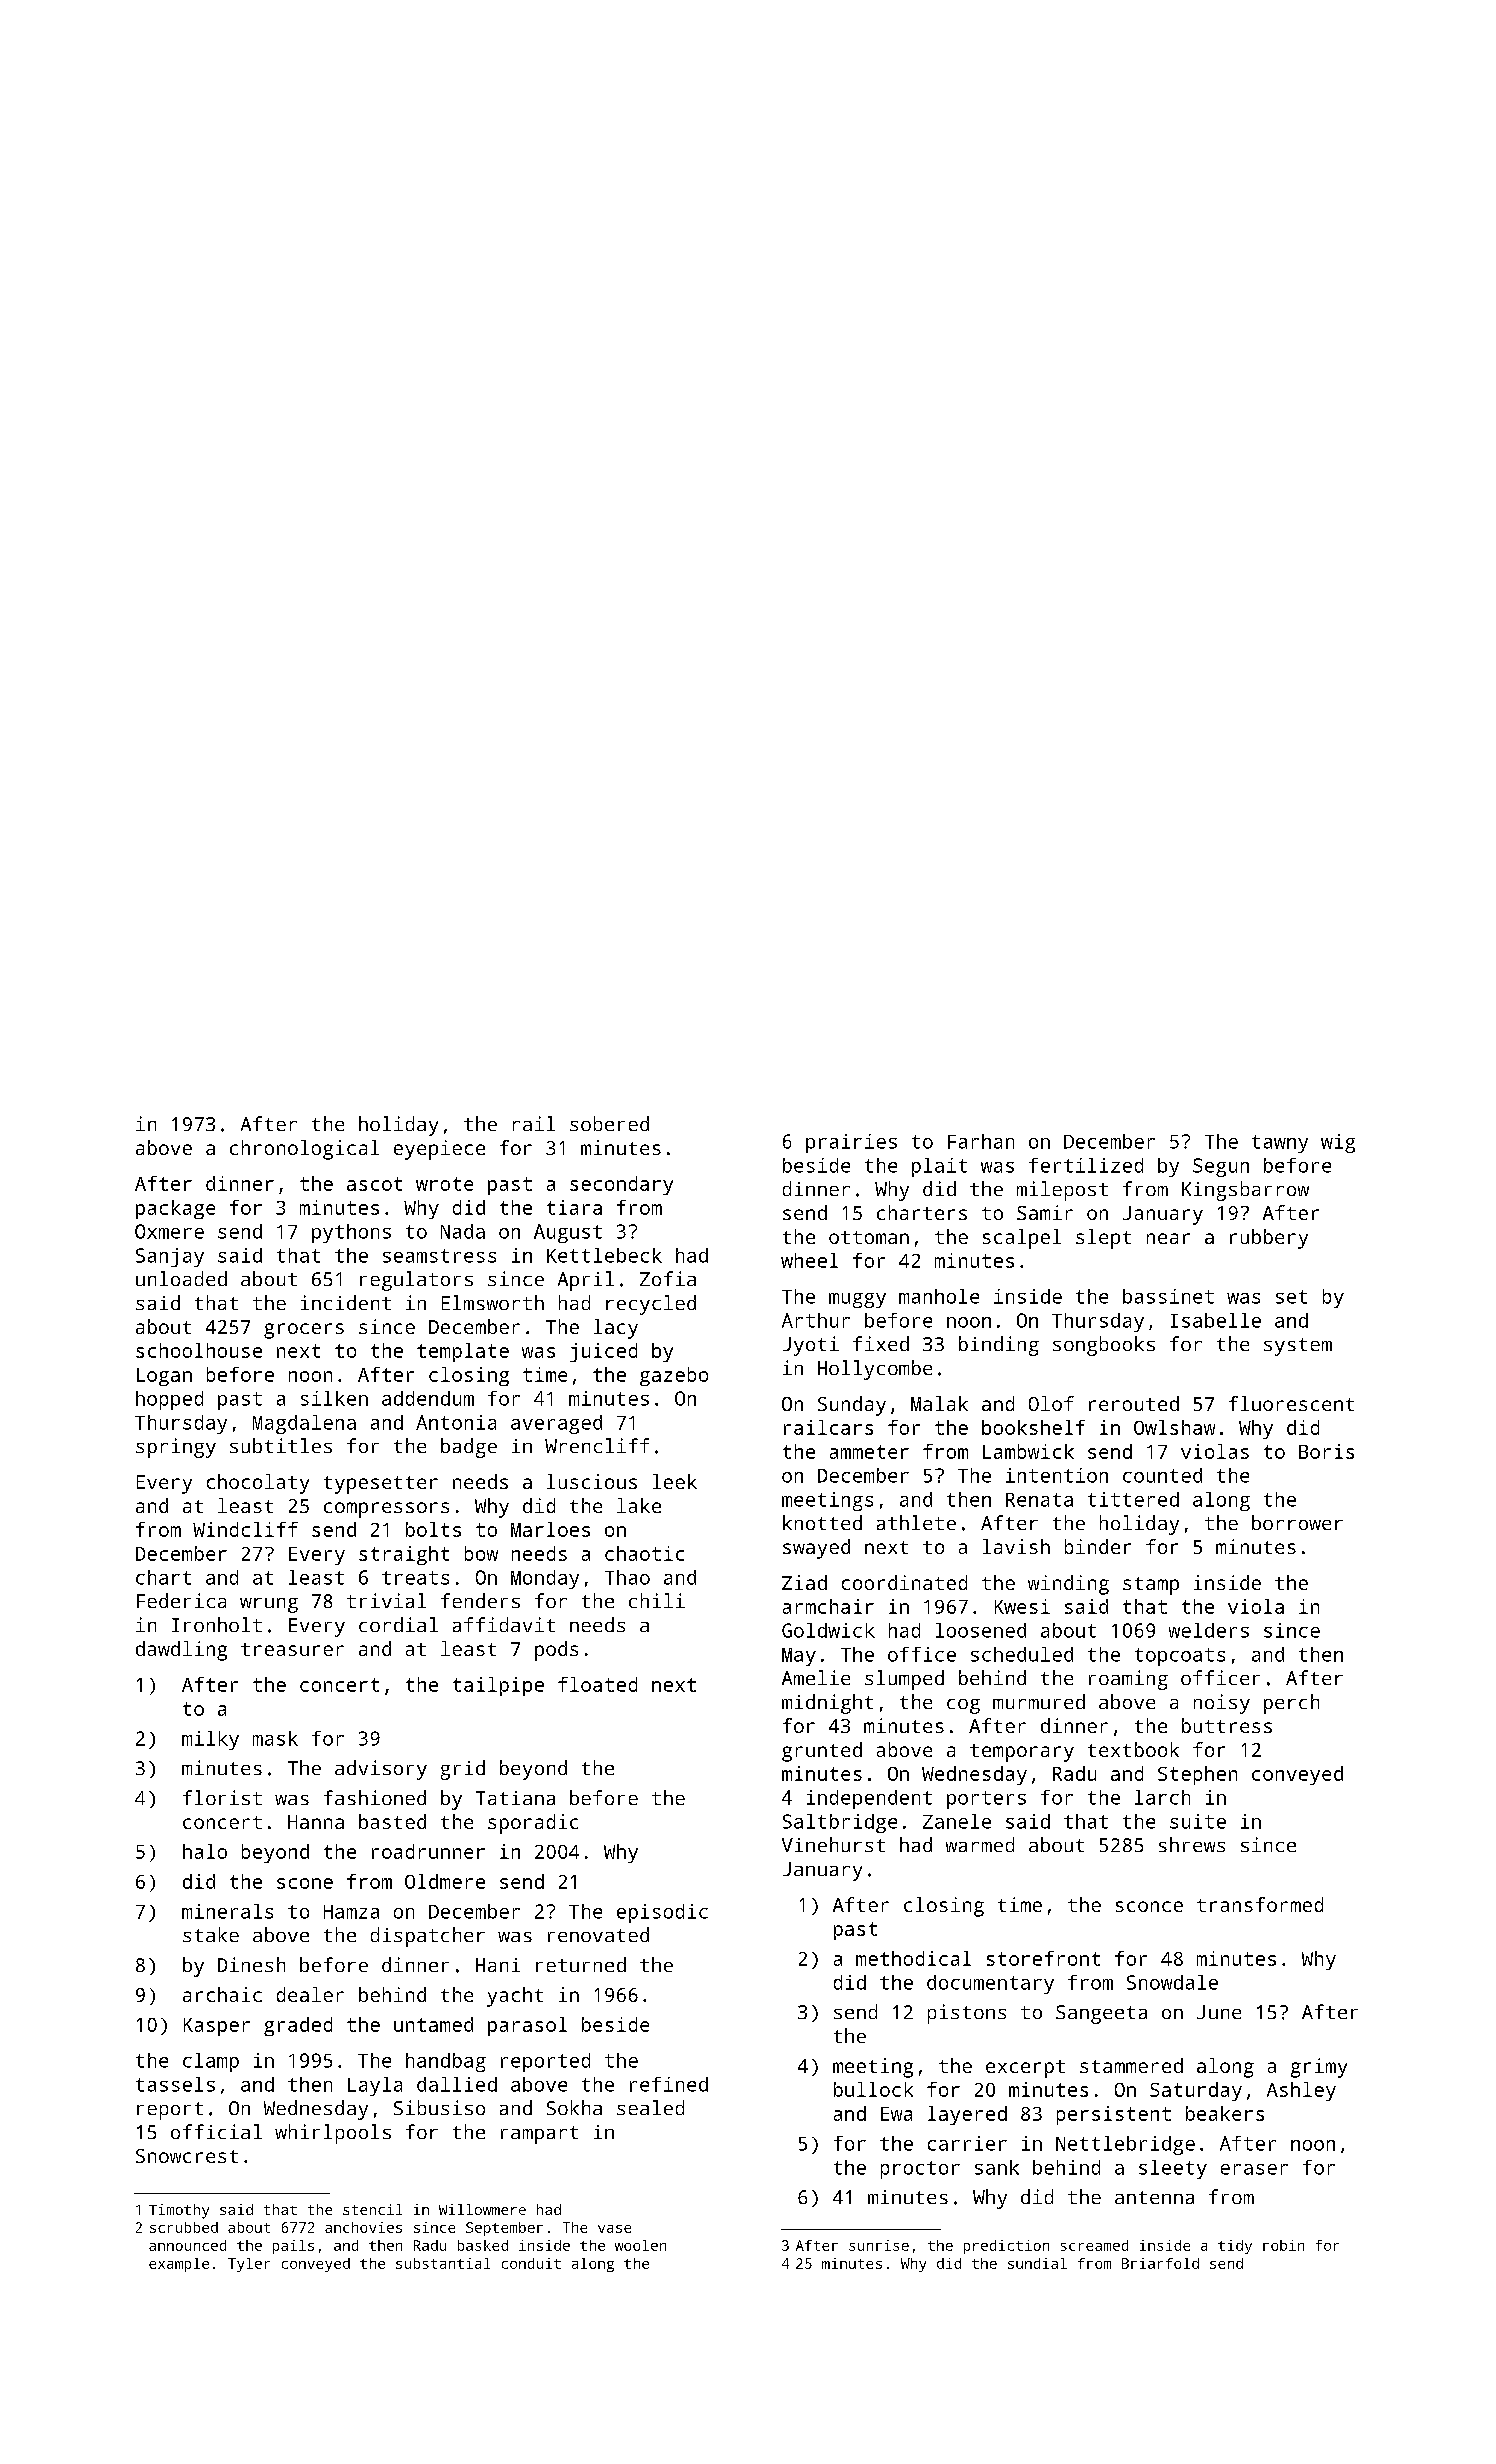 This screenshot has width=1496, height=2464. What do you see at coordinates (463, 1770) in the screenshot?
I see `grid` at bounding box center [463, 1770].
